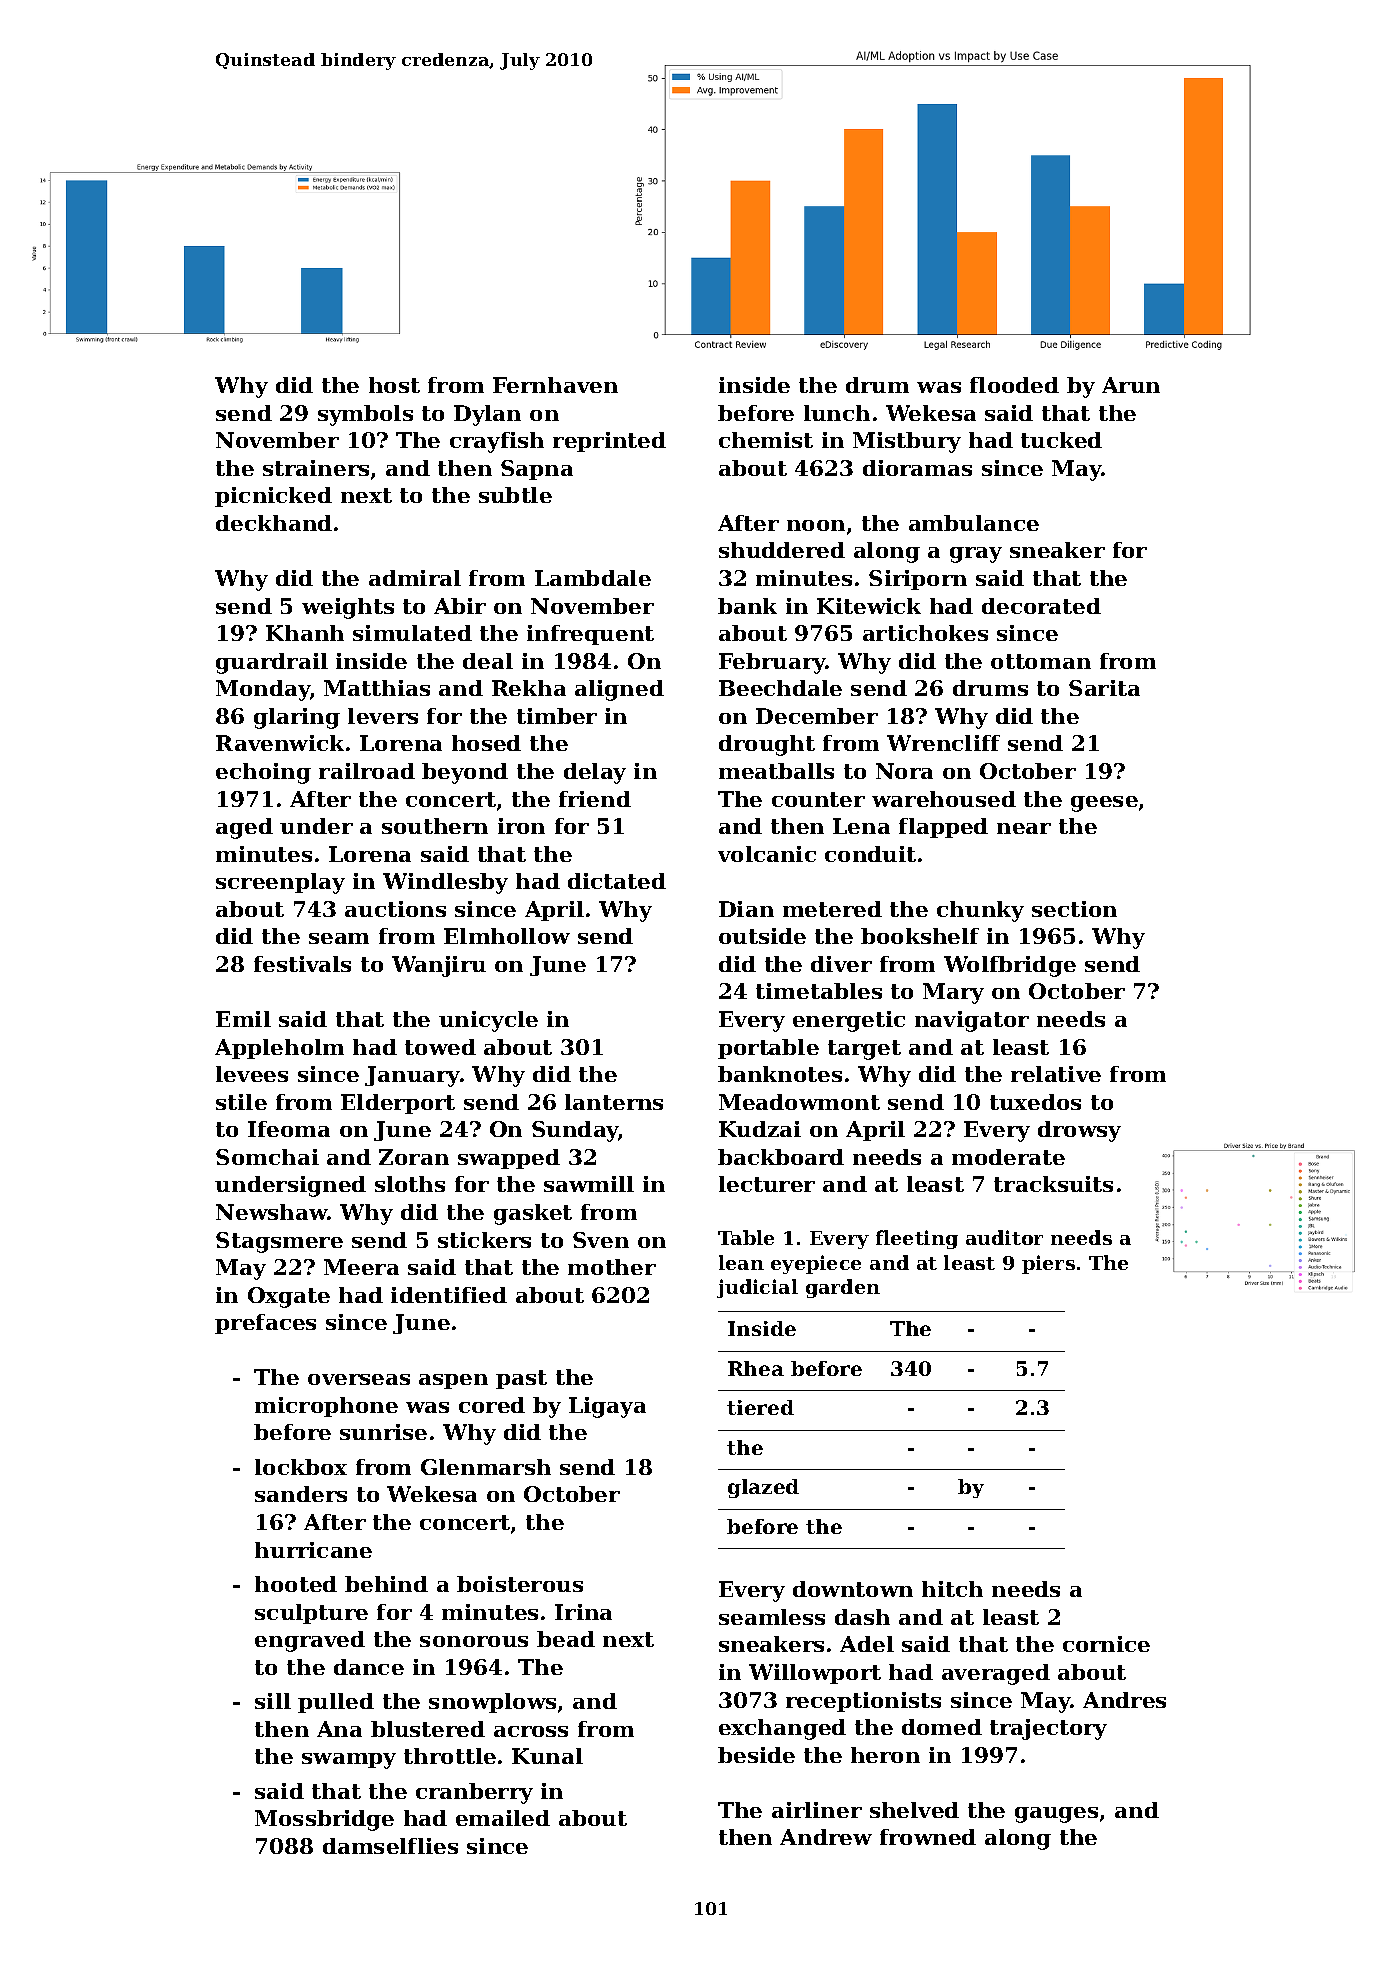  Describe the element at coordinates (394, 385) in the document. I see `host` at that location.
